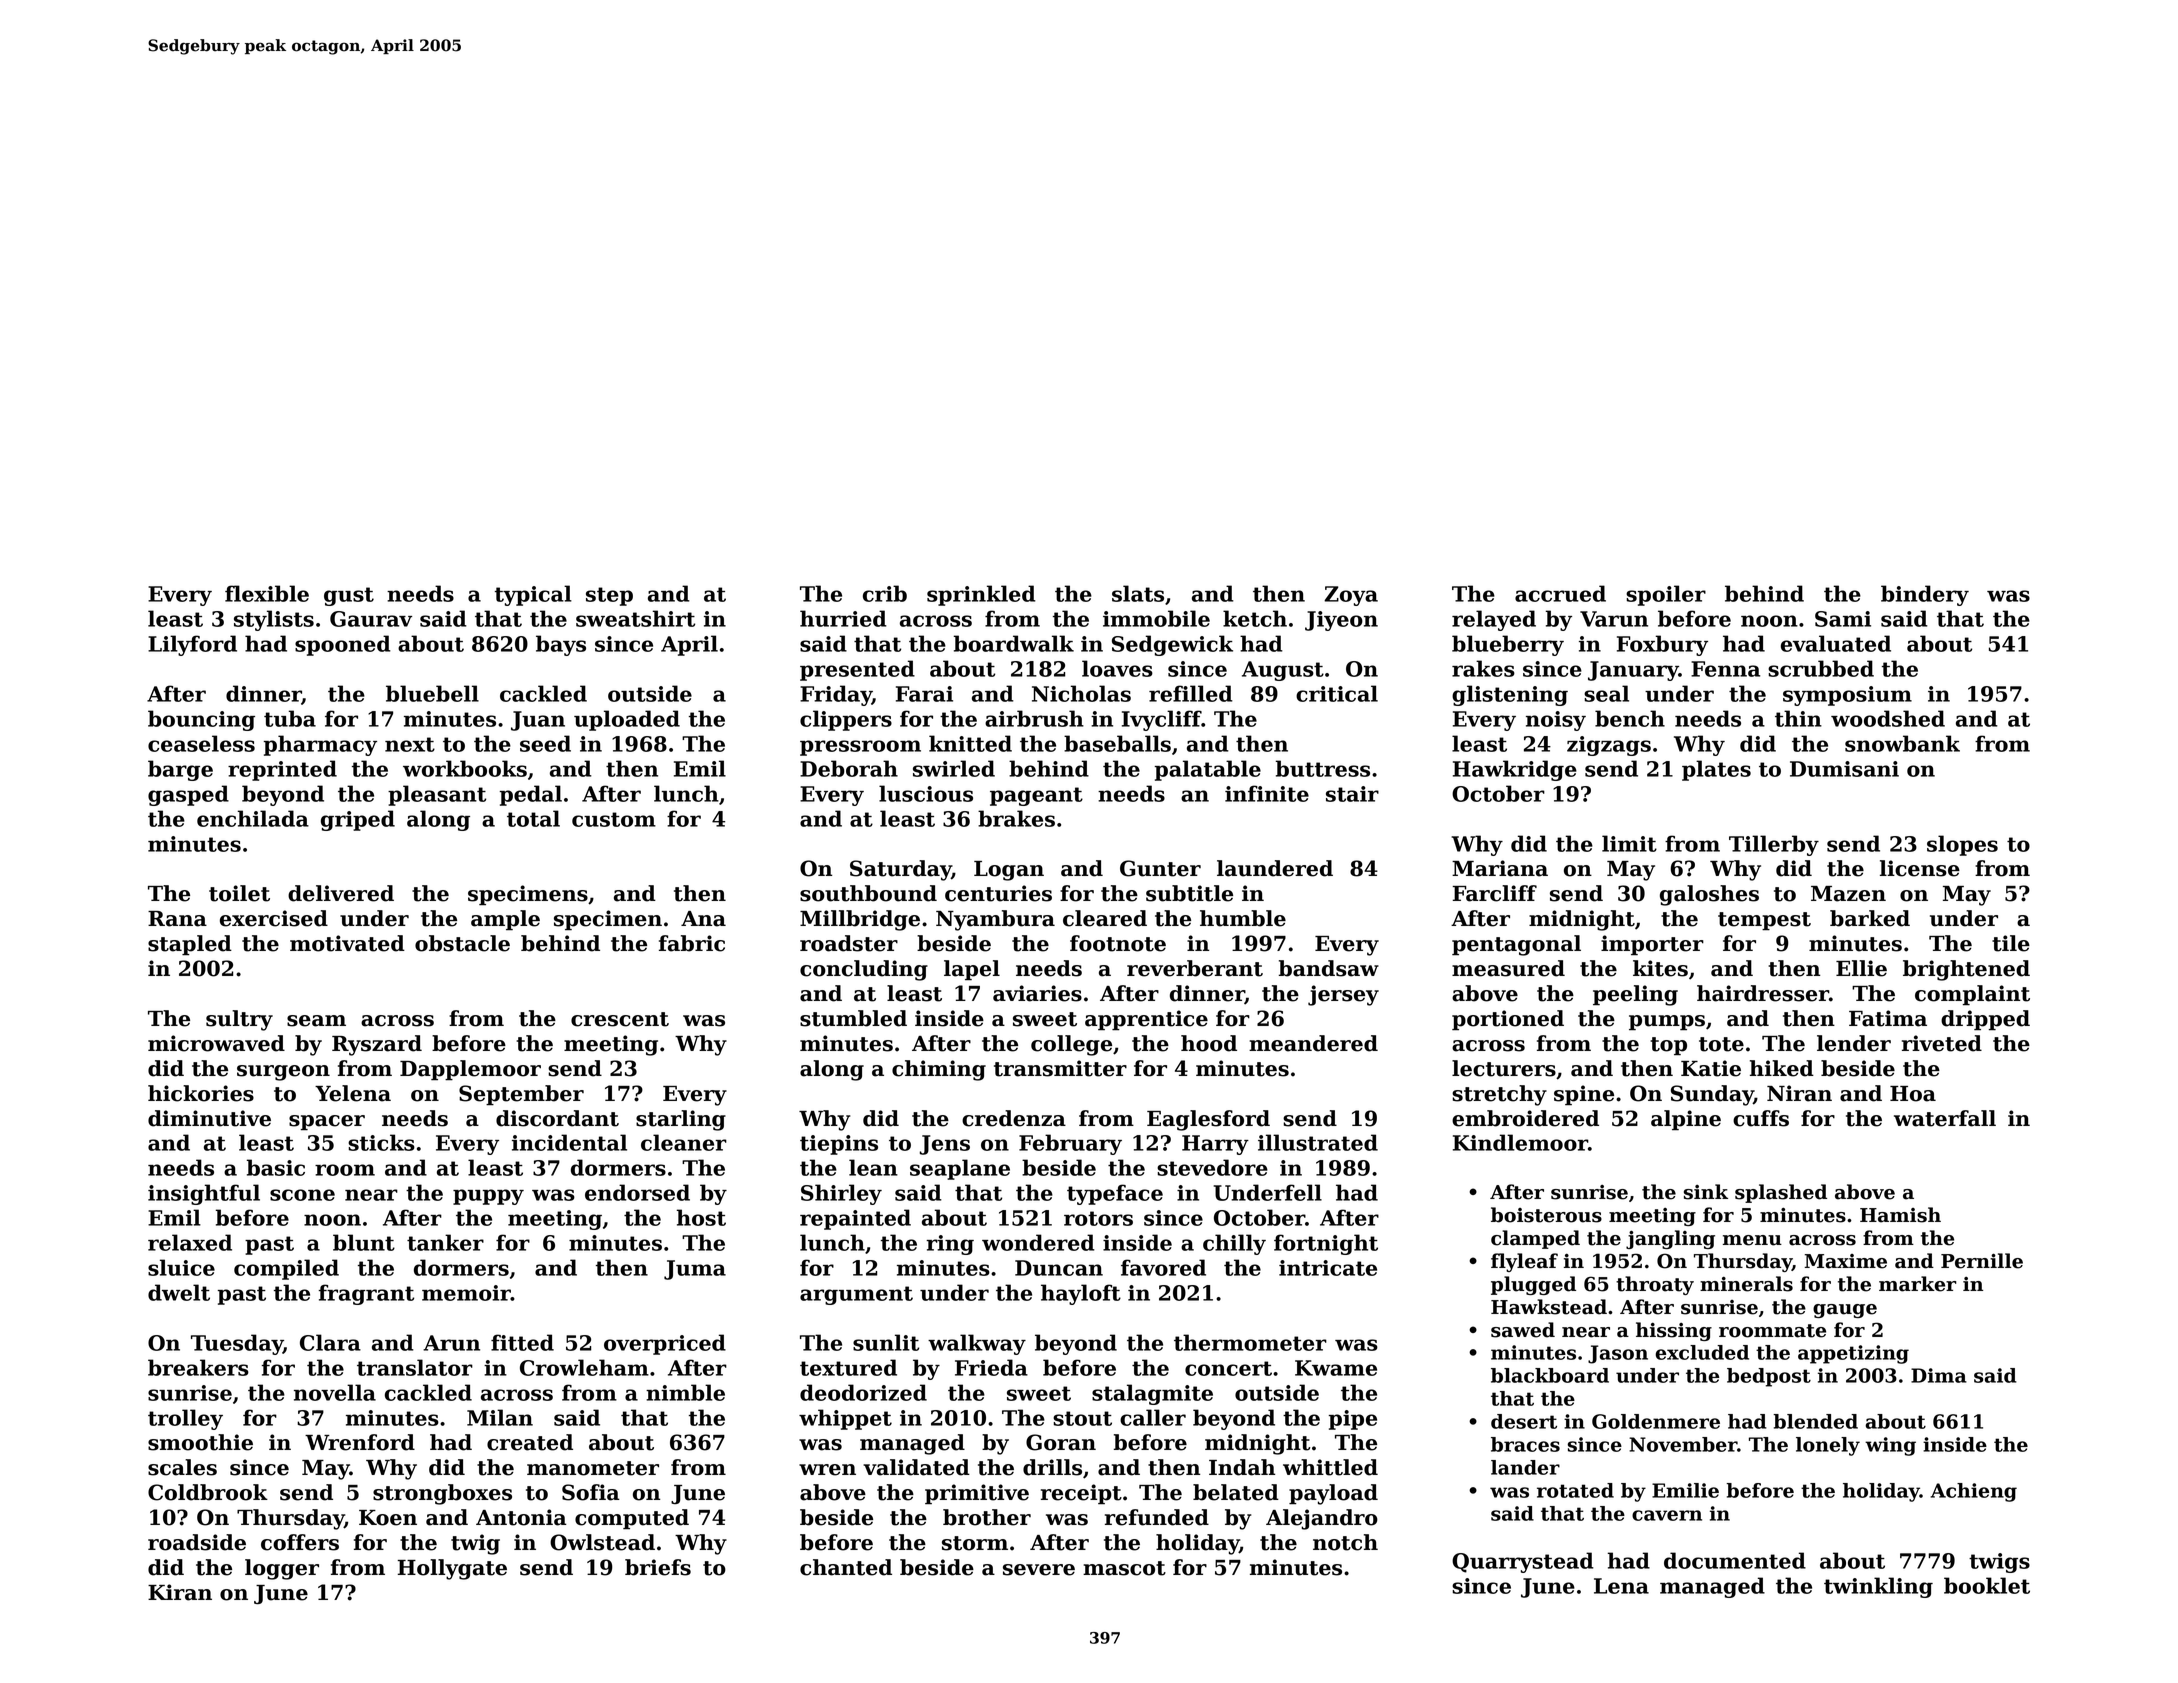 This page has width=2178, height=1683. I want to click on breakers, so click(198, 1367).
